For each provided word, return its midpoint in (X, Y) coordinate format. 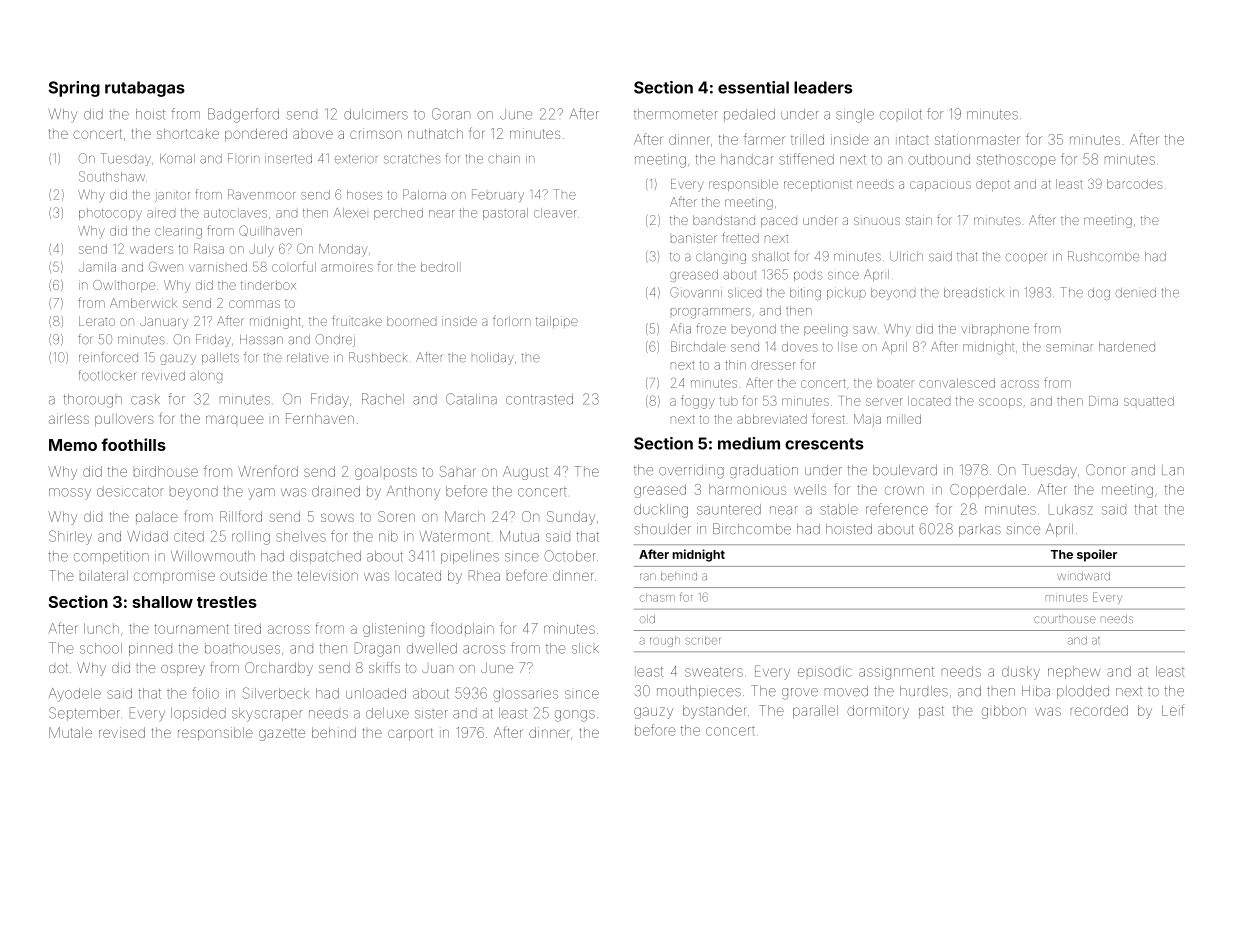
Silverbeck (275, 693)
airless (69, 418)
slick (585, 648)
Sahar (458, 471)
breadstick (974, 292)
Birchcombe (752, 529)
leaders (823, 87)
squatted (1149, 401)
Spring (74, 89)
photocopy (110, 214)
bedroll (441, 267)
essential (753, 87)
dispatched (325, 557)
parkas (980, 530)
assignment (896, 673)
